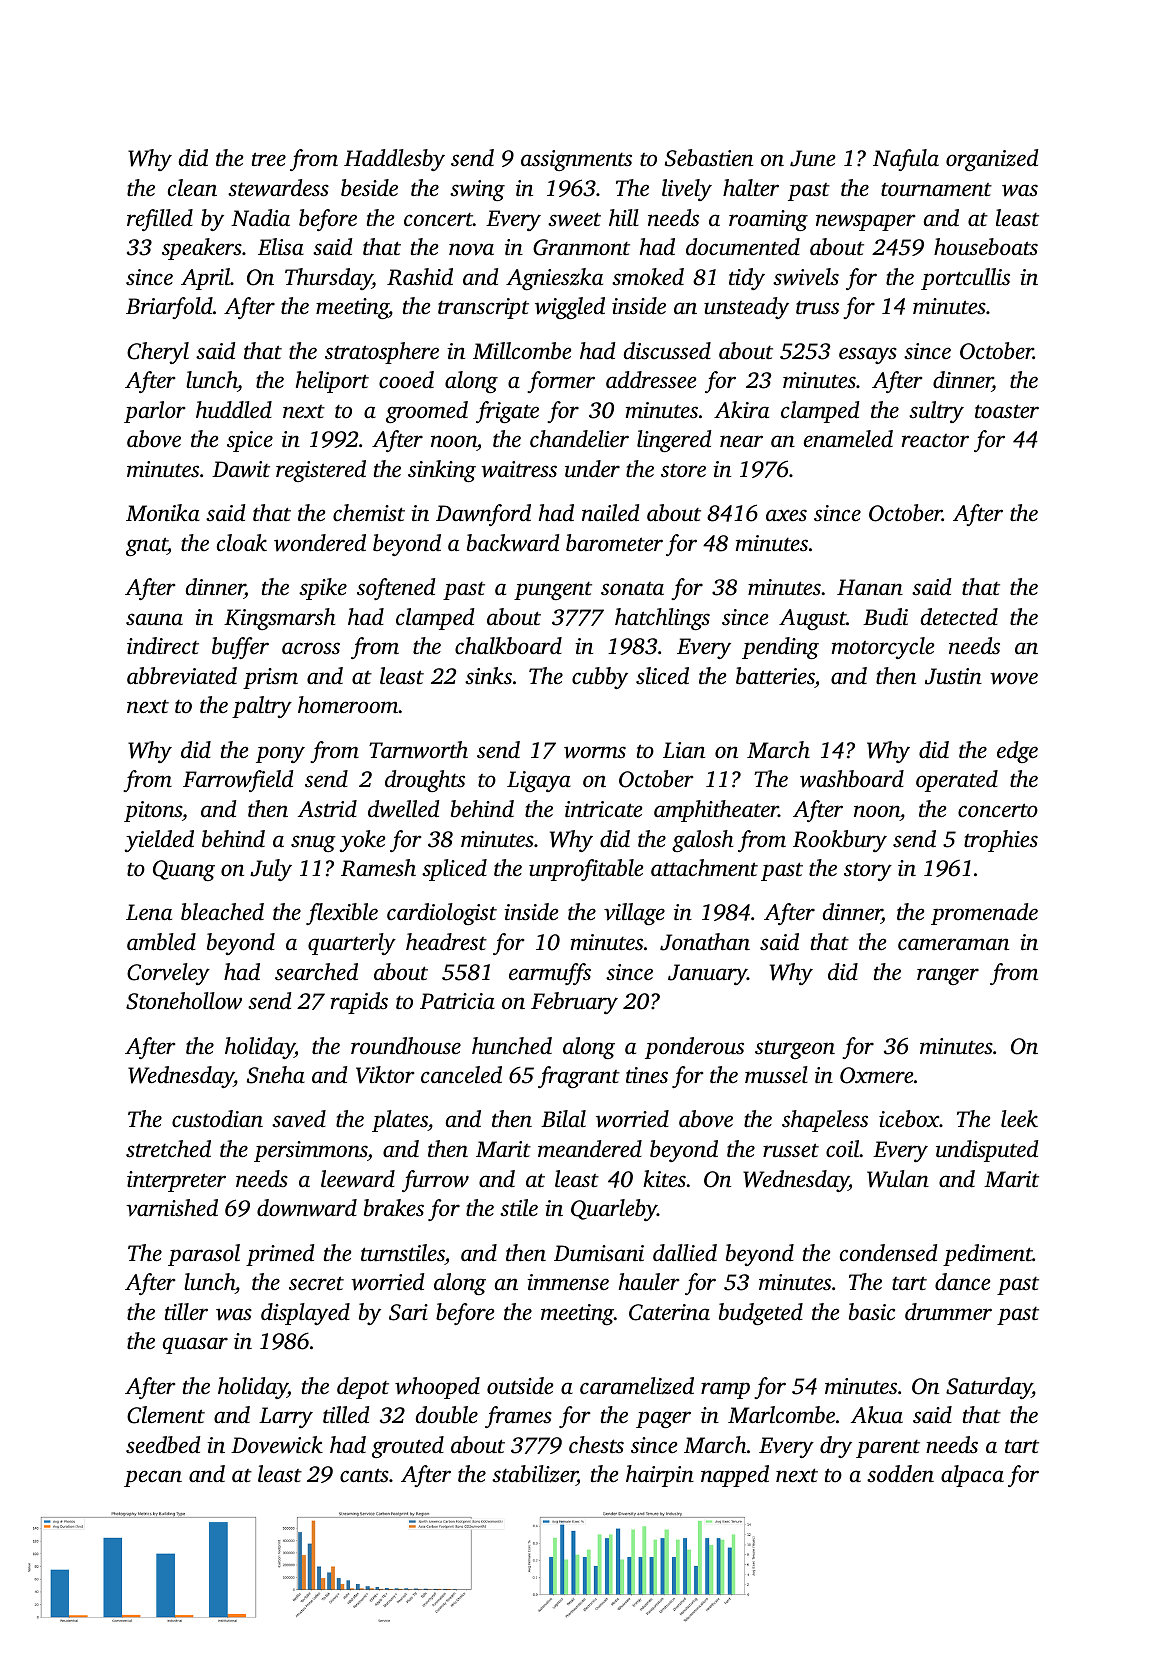 The width and height of the page is (1165, 1654). Describe the element at coordinates (972, 1476) in the page. I see `alpaca` at that location.
